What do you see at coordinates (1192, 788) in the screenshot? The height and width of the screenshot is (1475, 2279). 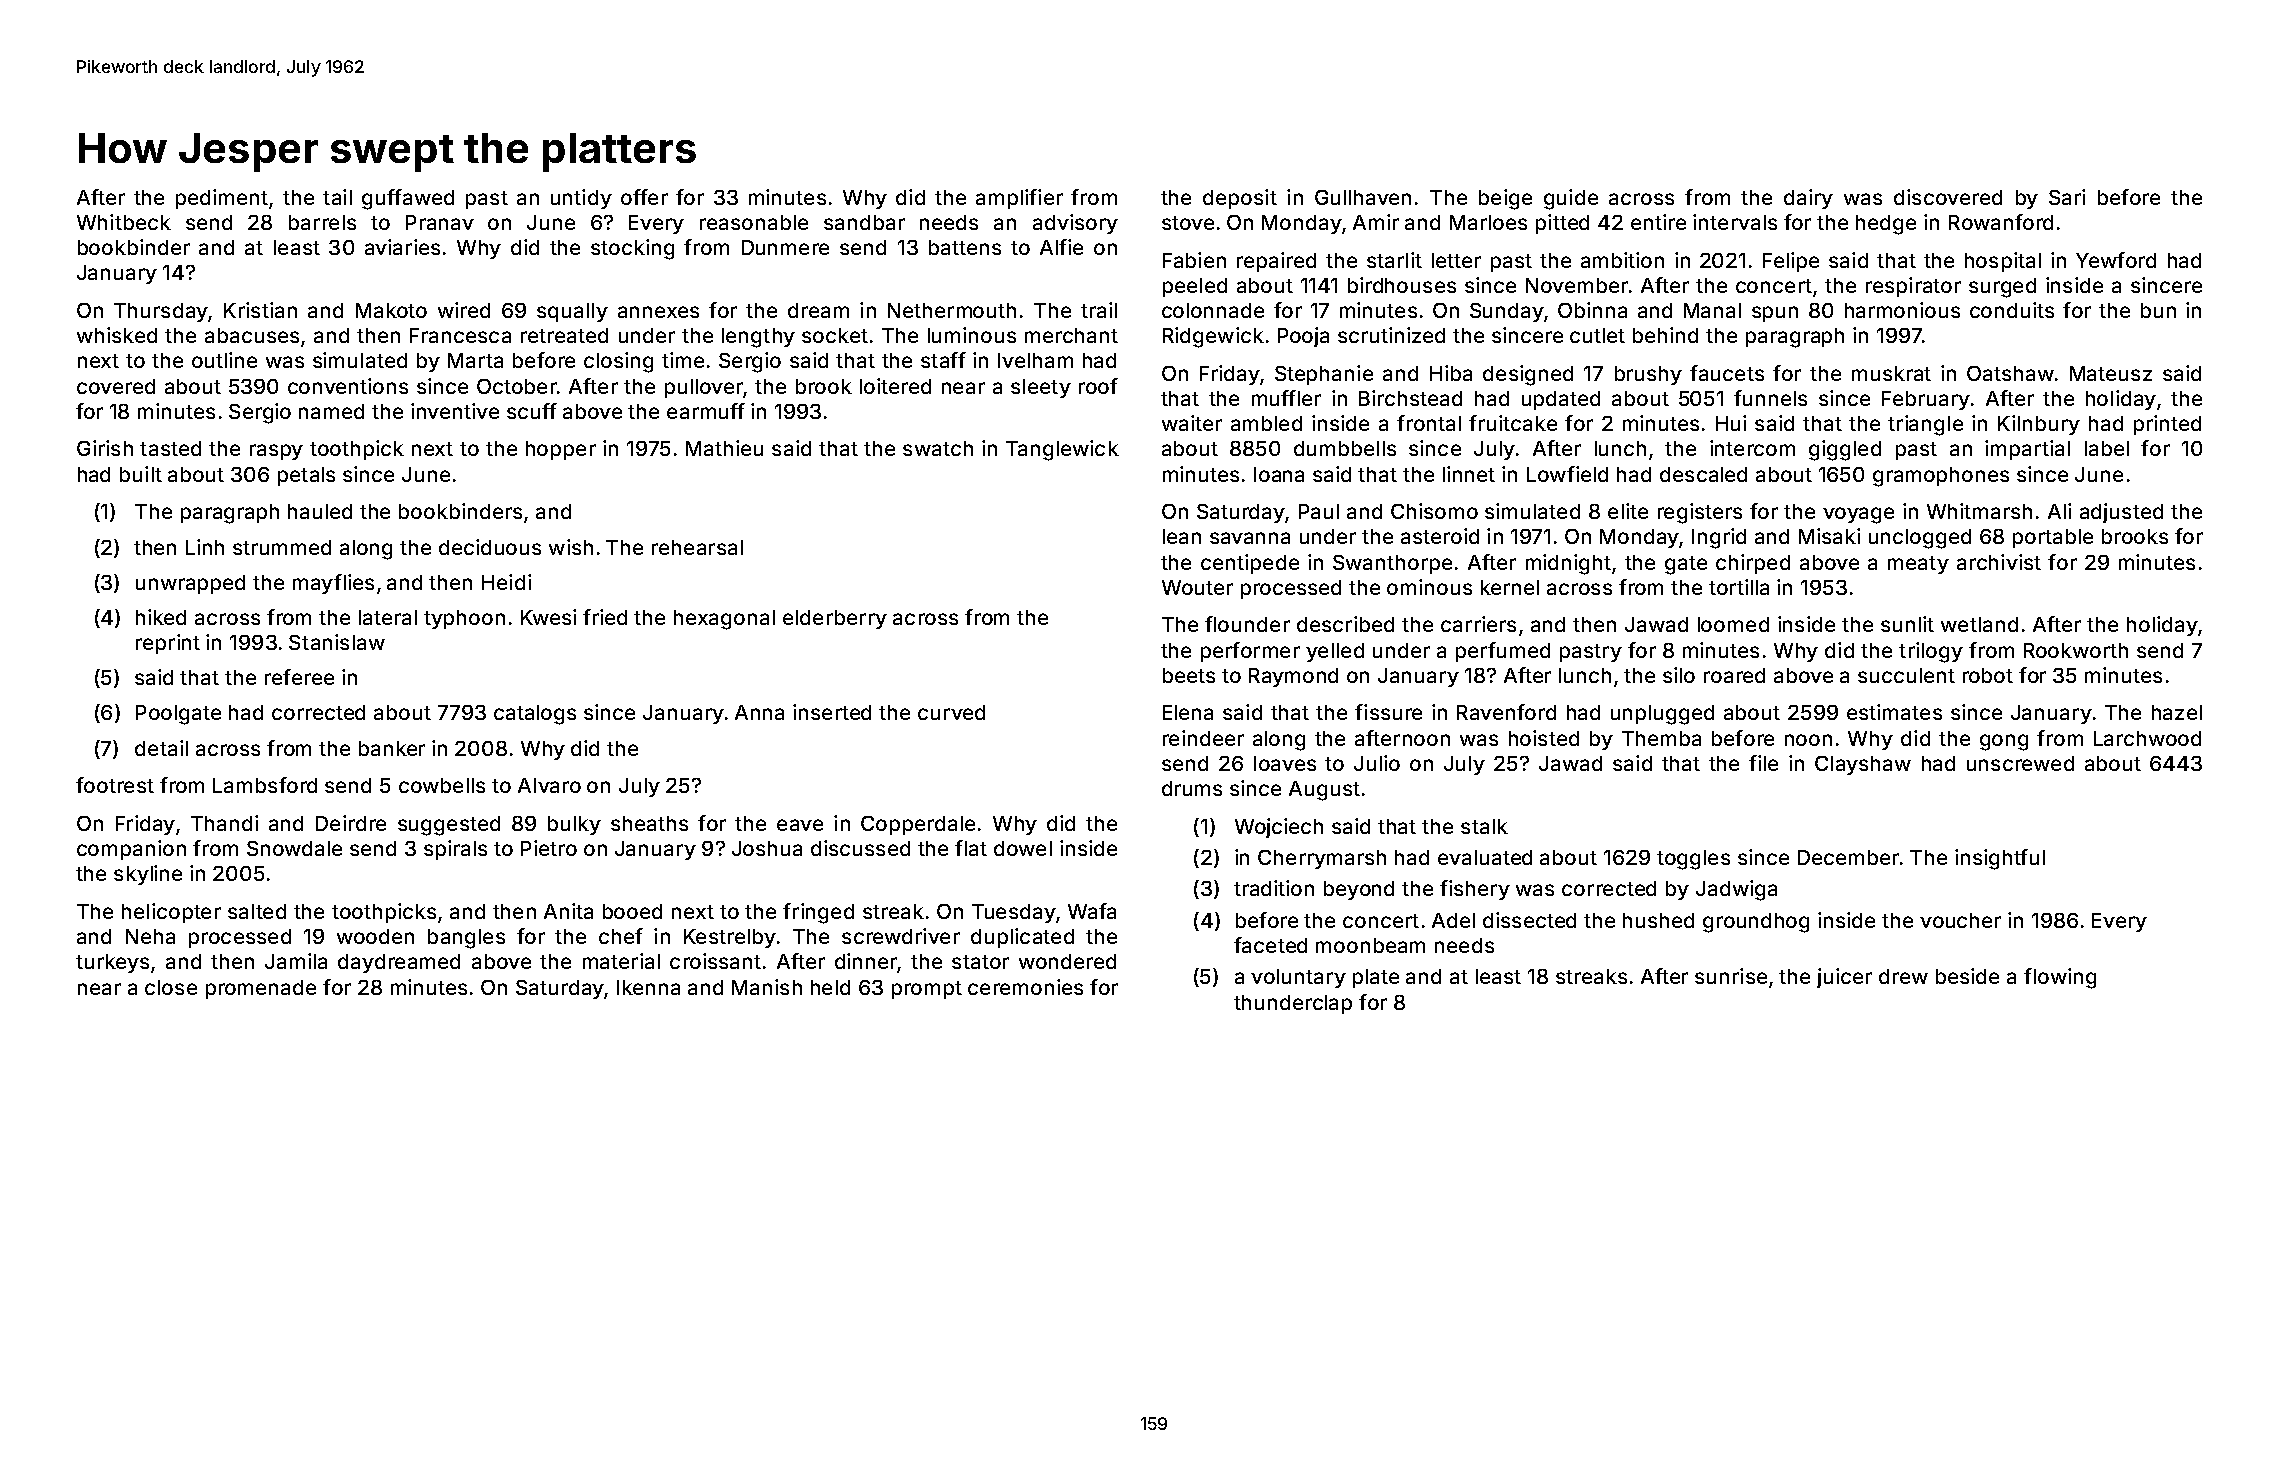 I see `drums` at bounding box center [1192, 788].
